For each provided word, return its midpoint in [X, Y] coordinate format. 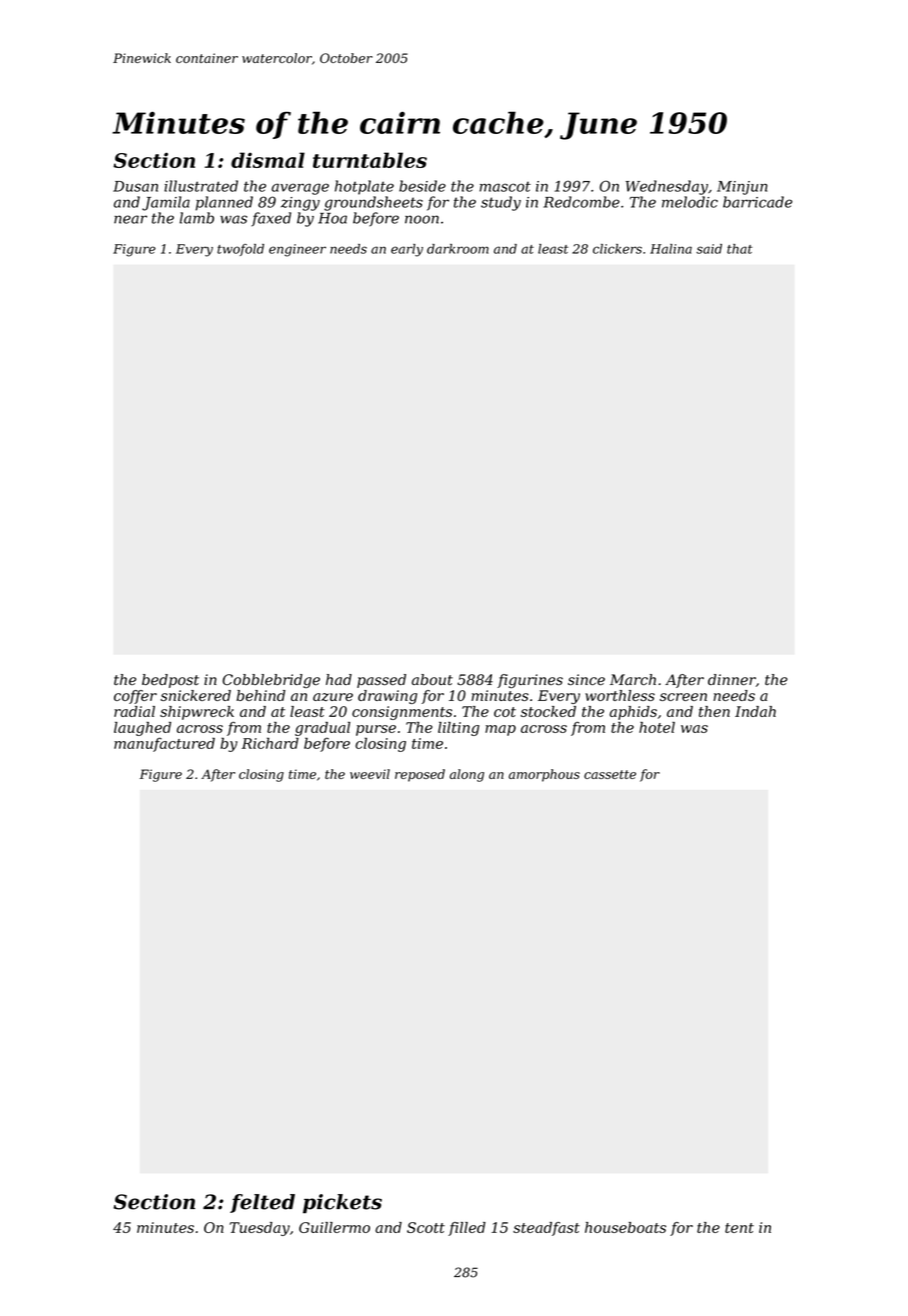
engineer [297, 250]
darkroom [458, 249]
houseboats [625, 1227]
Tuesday [260, 1229]
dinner [732, 680]
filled [467, 1229]
